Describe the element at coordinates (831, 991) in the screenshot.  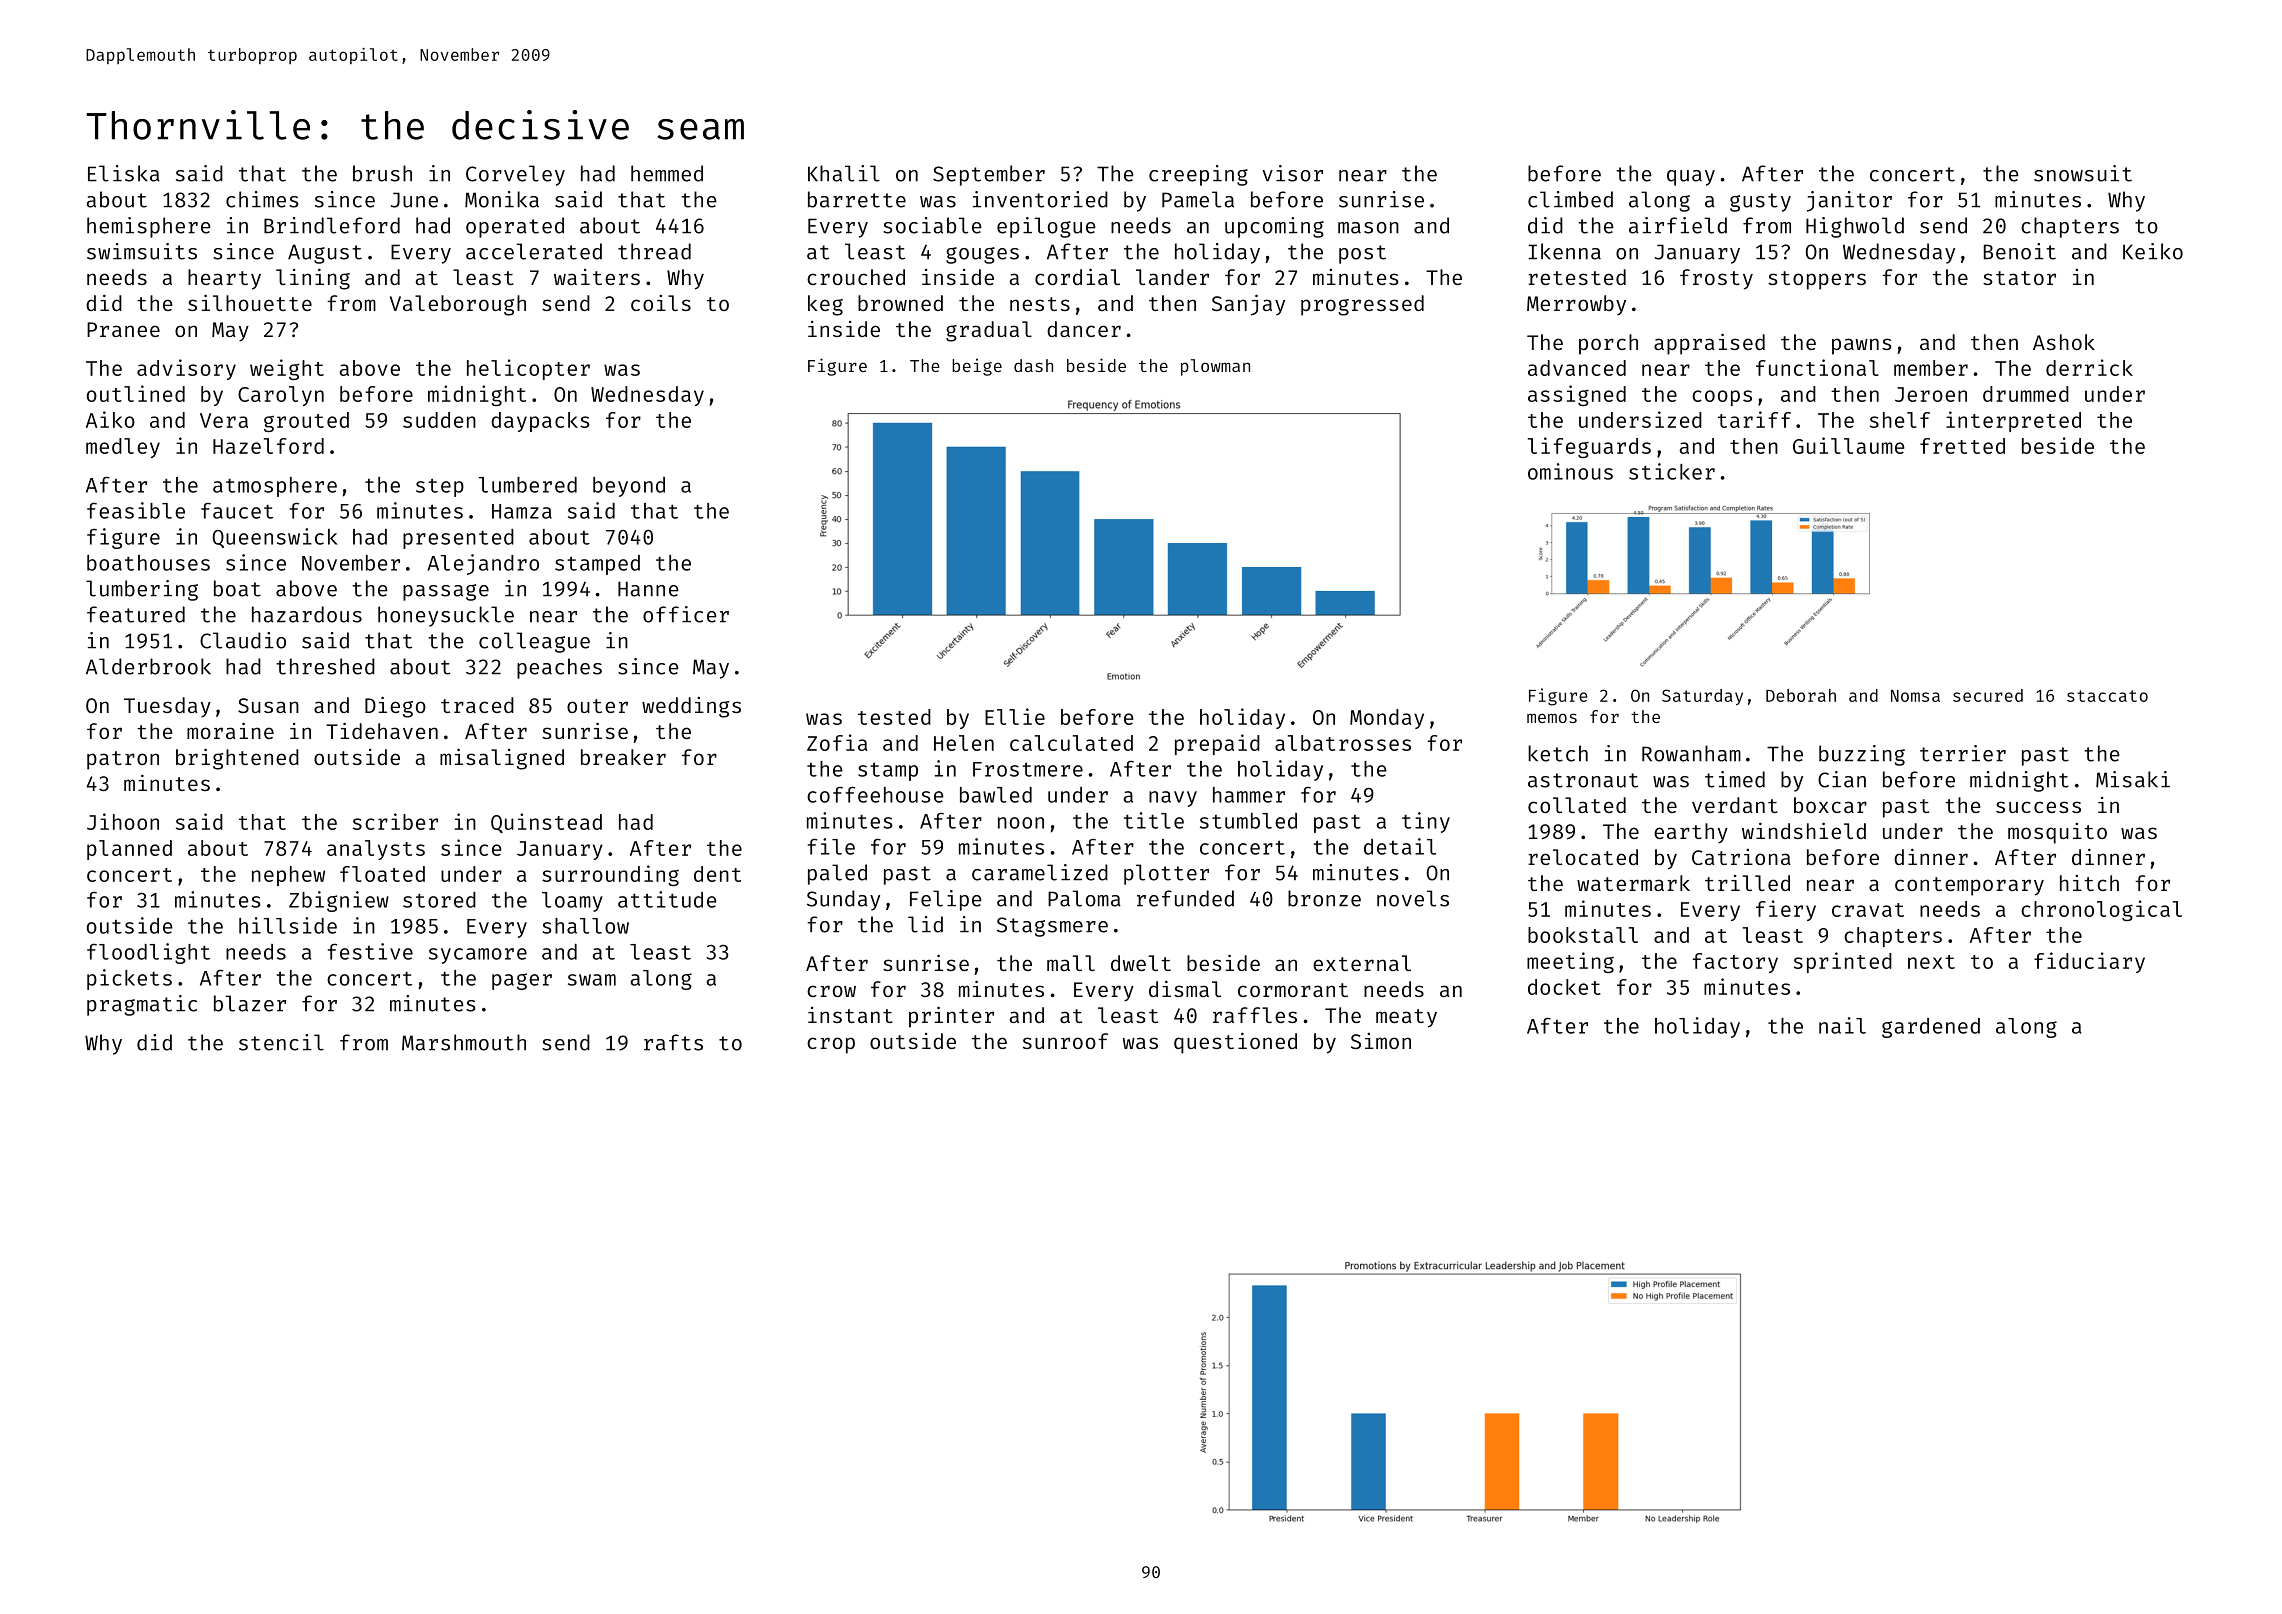
I see `crow` at that location.
